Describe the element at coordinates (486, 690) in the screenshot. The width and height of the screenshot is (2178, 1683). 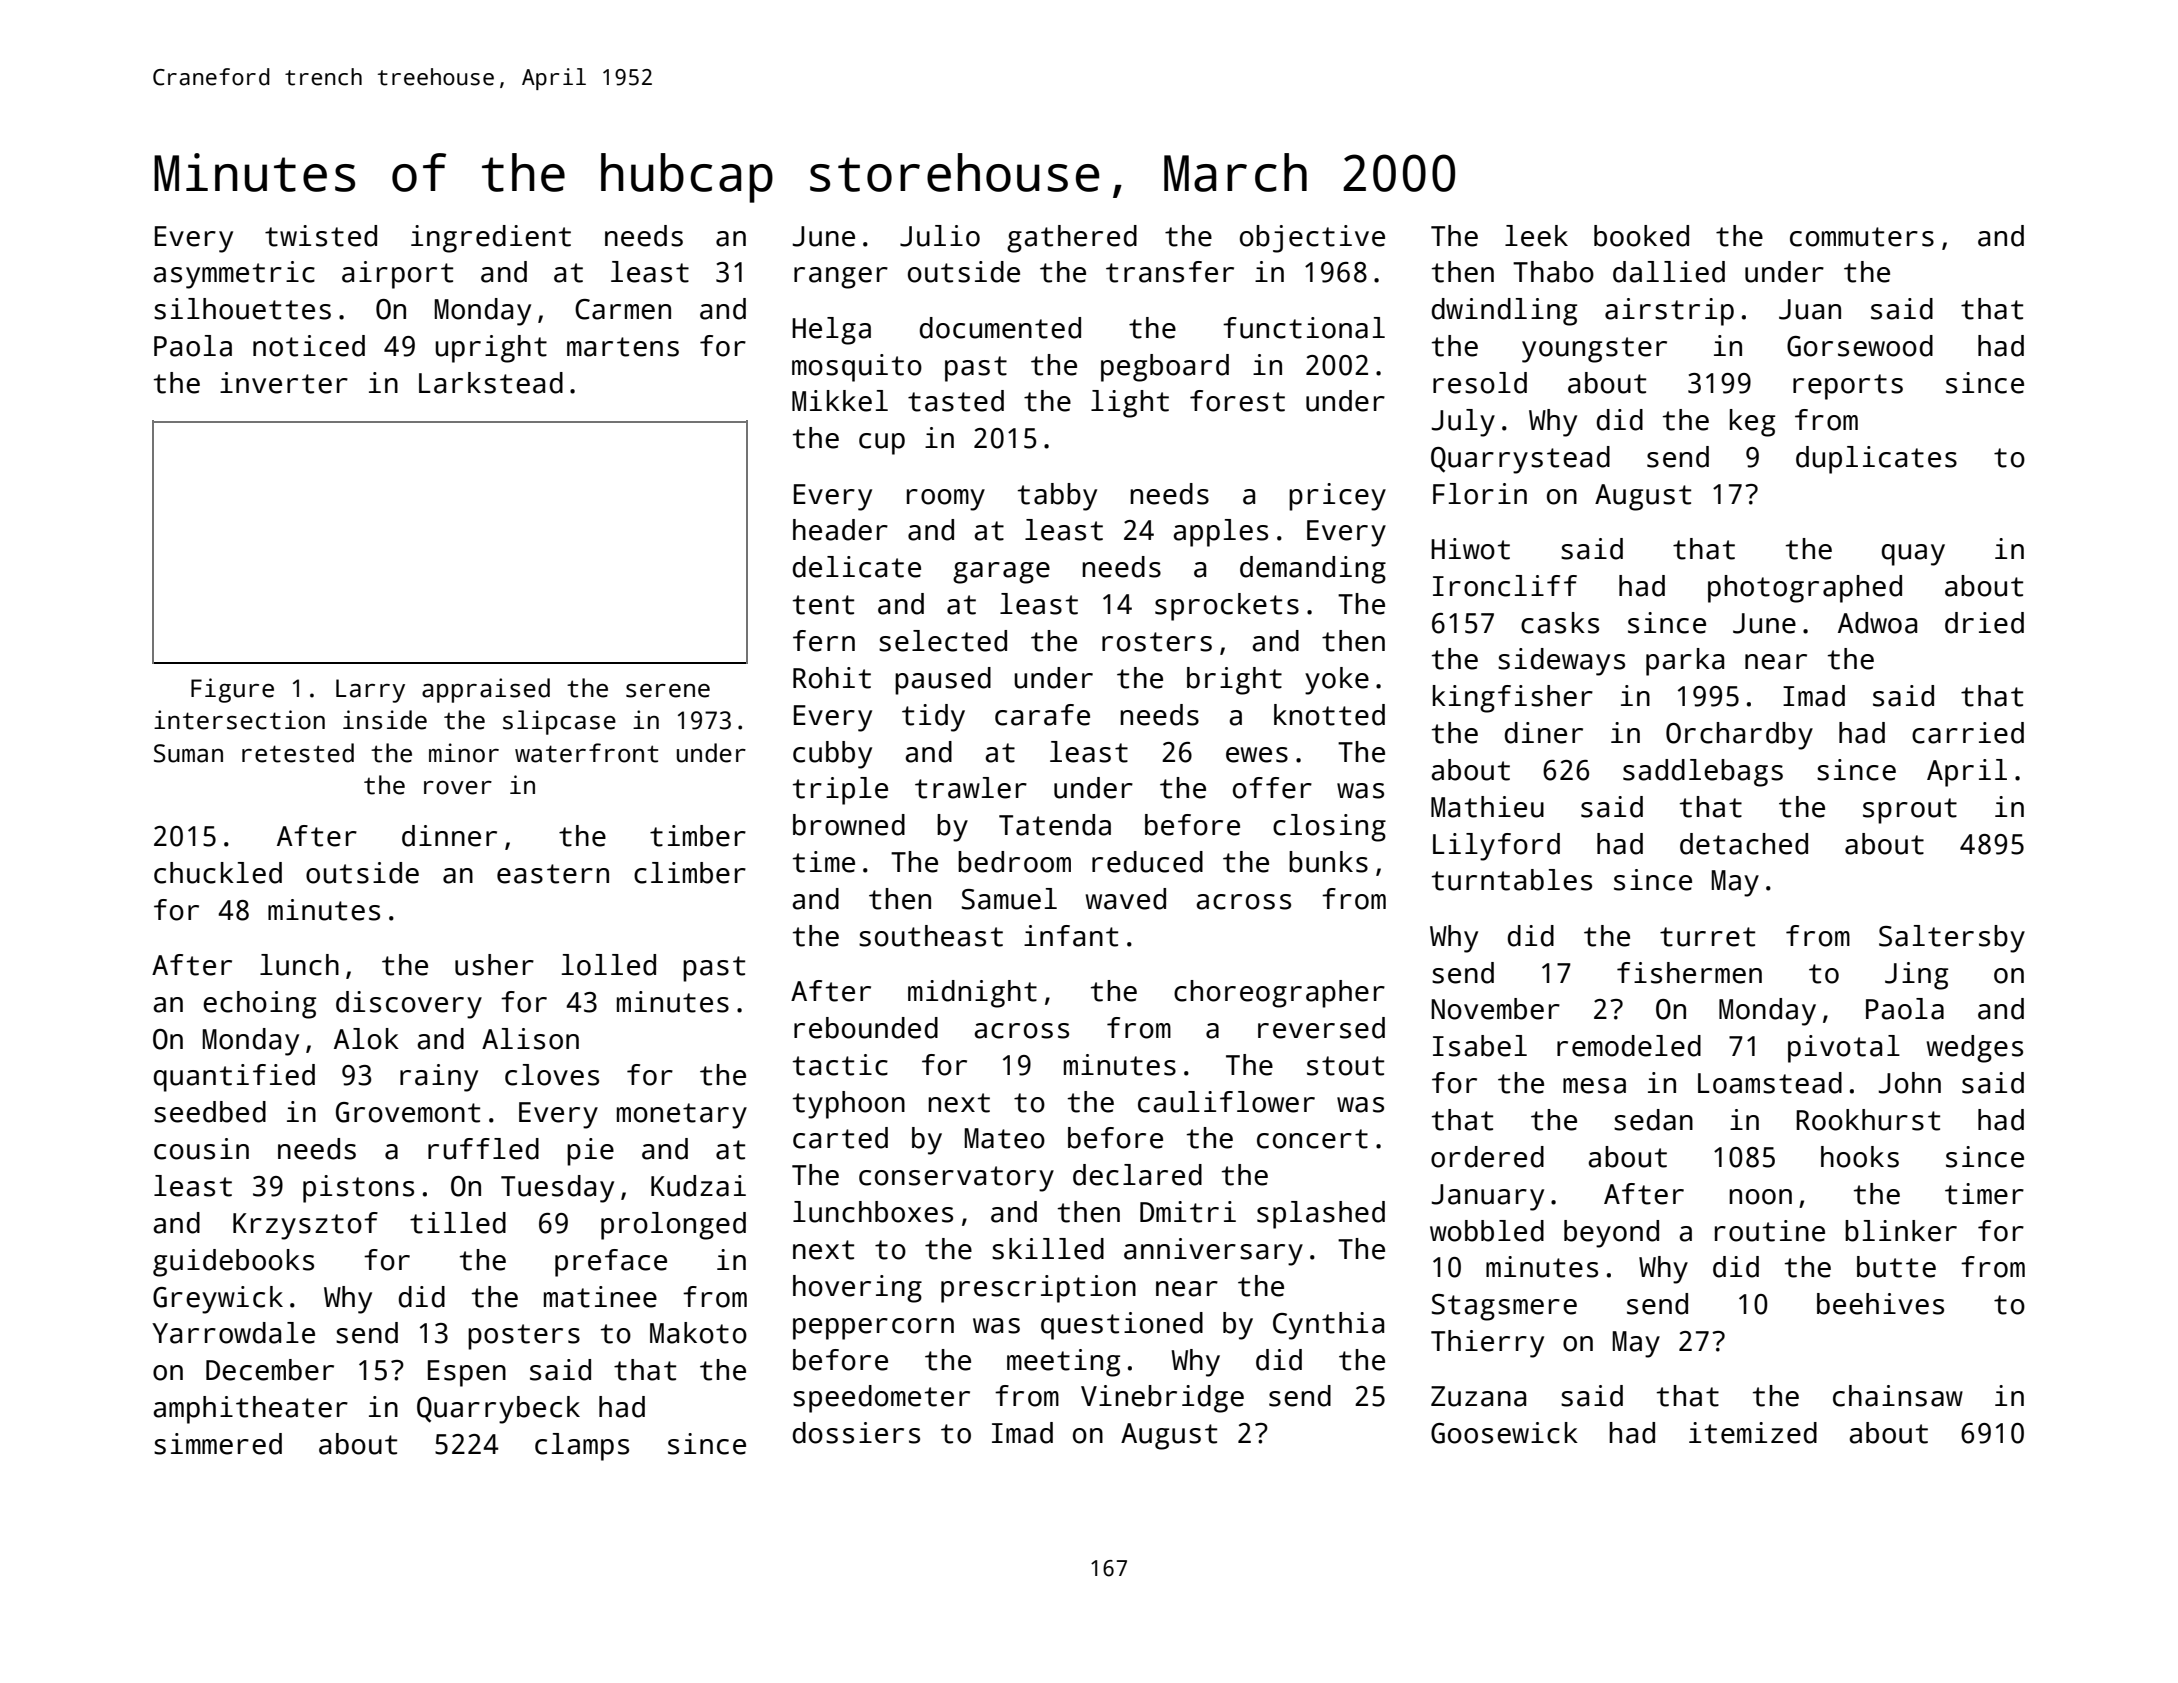
I see `appraised` at that location.
